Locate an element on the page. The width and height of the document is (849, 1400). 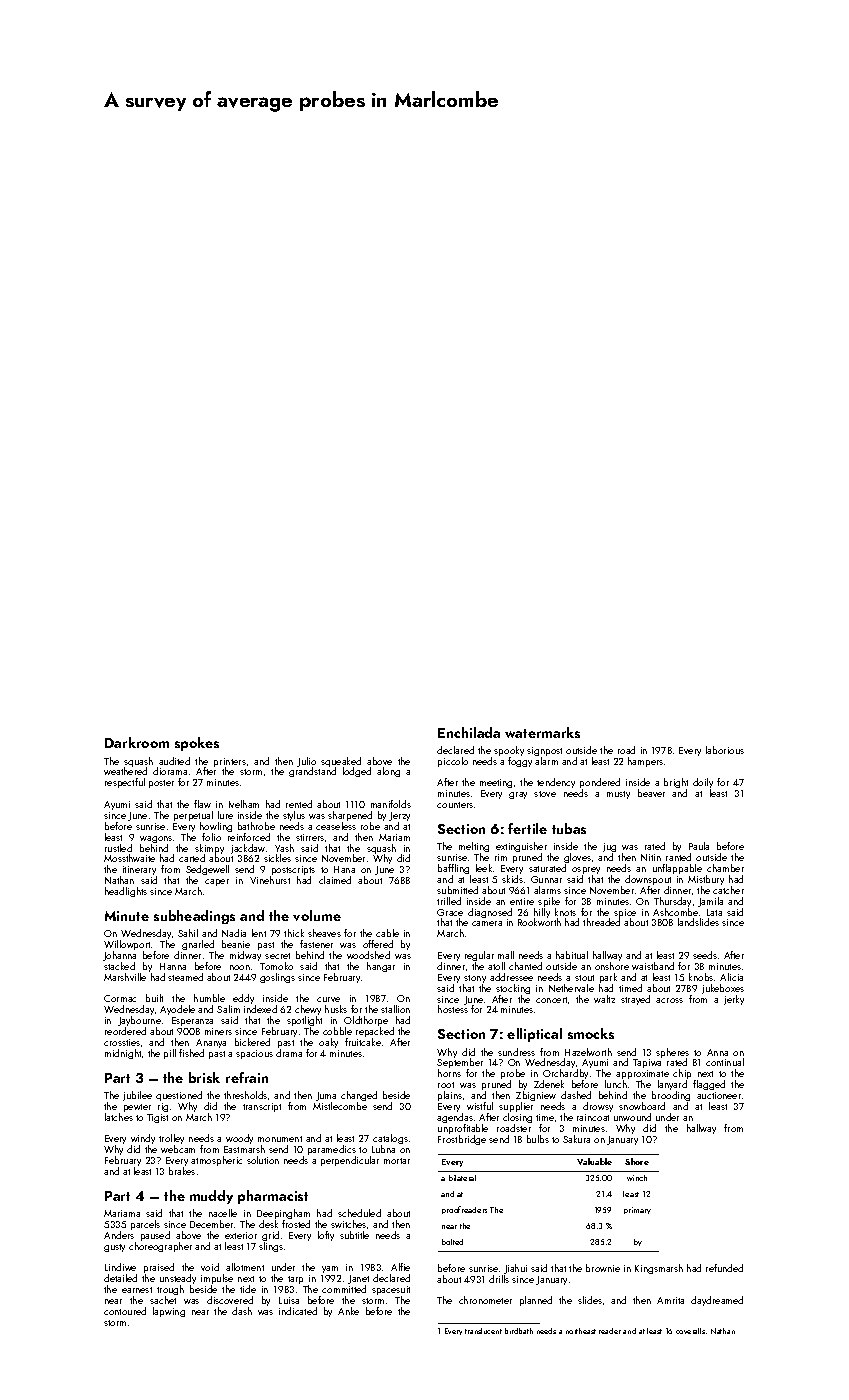
translucent is located at coordinates (483, 1331).
